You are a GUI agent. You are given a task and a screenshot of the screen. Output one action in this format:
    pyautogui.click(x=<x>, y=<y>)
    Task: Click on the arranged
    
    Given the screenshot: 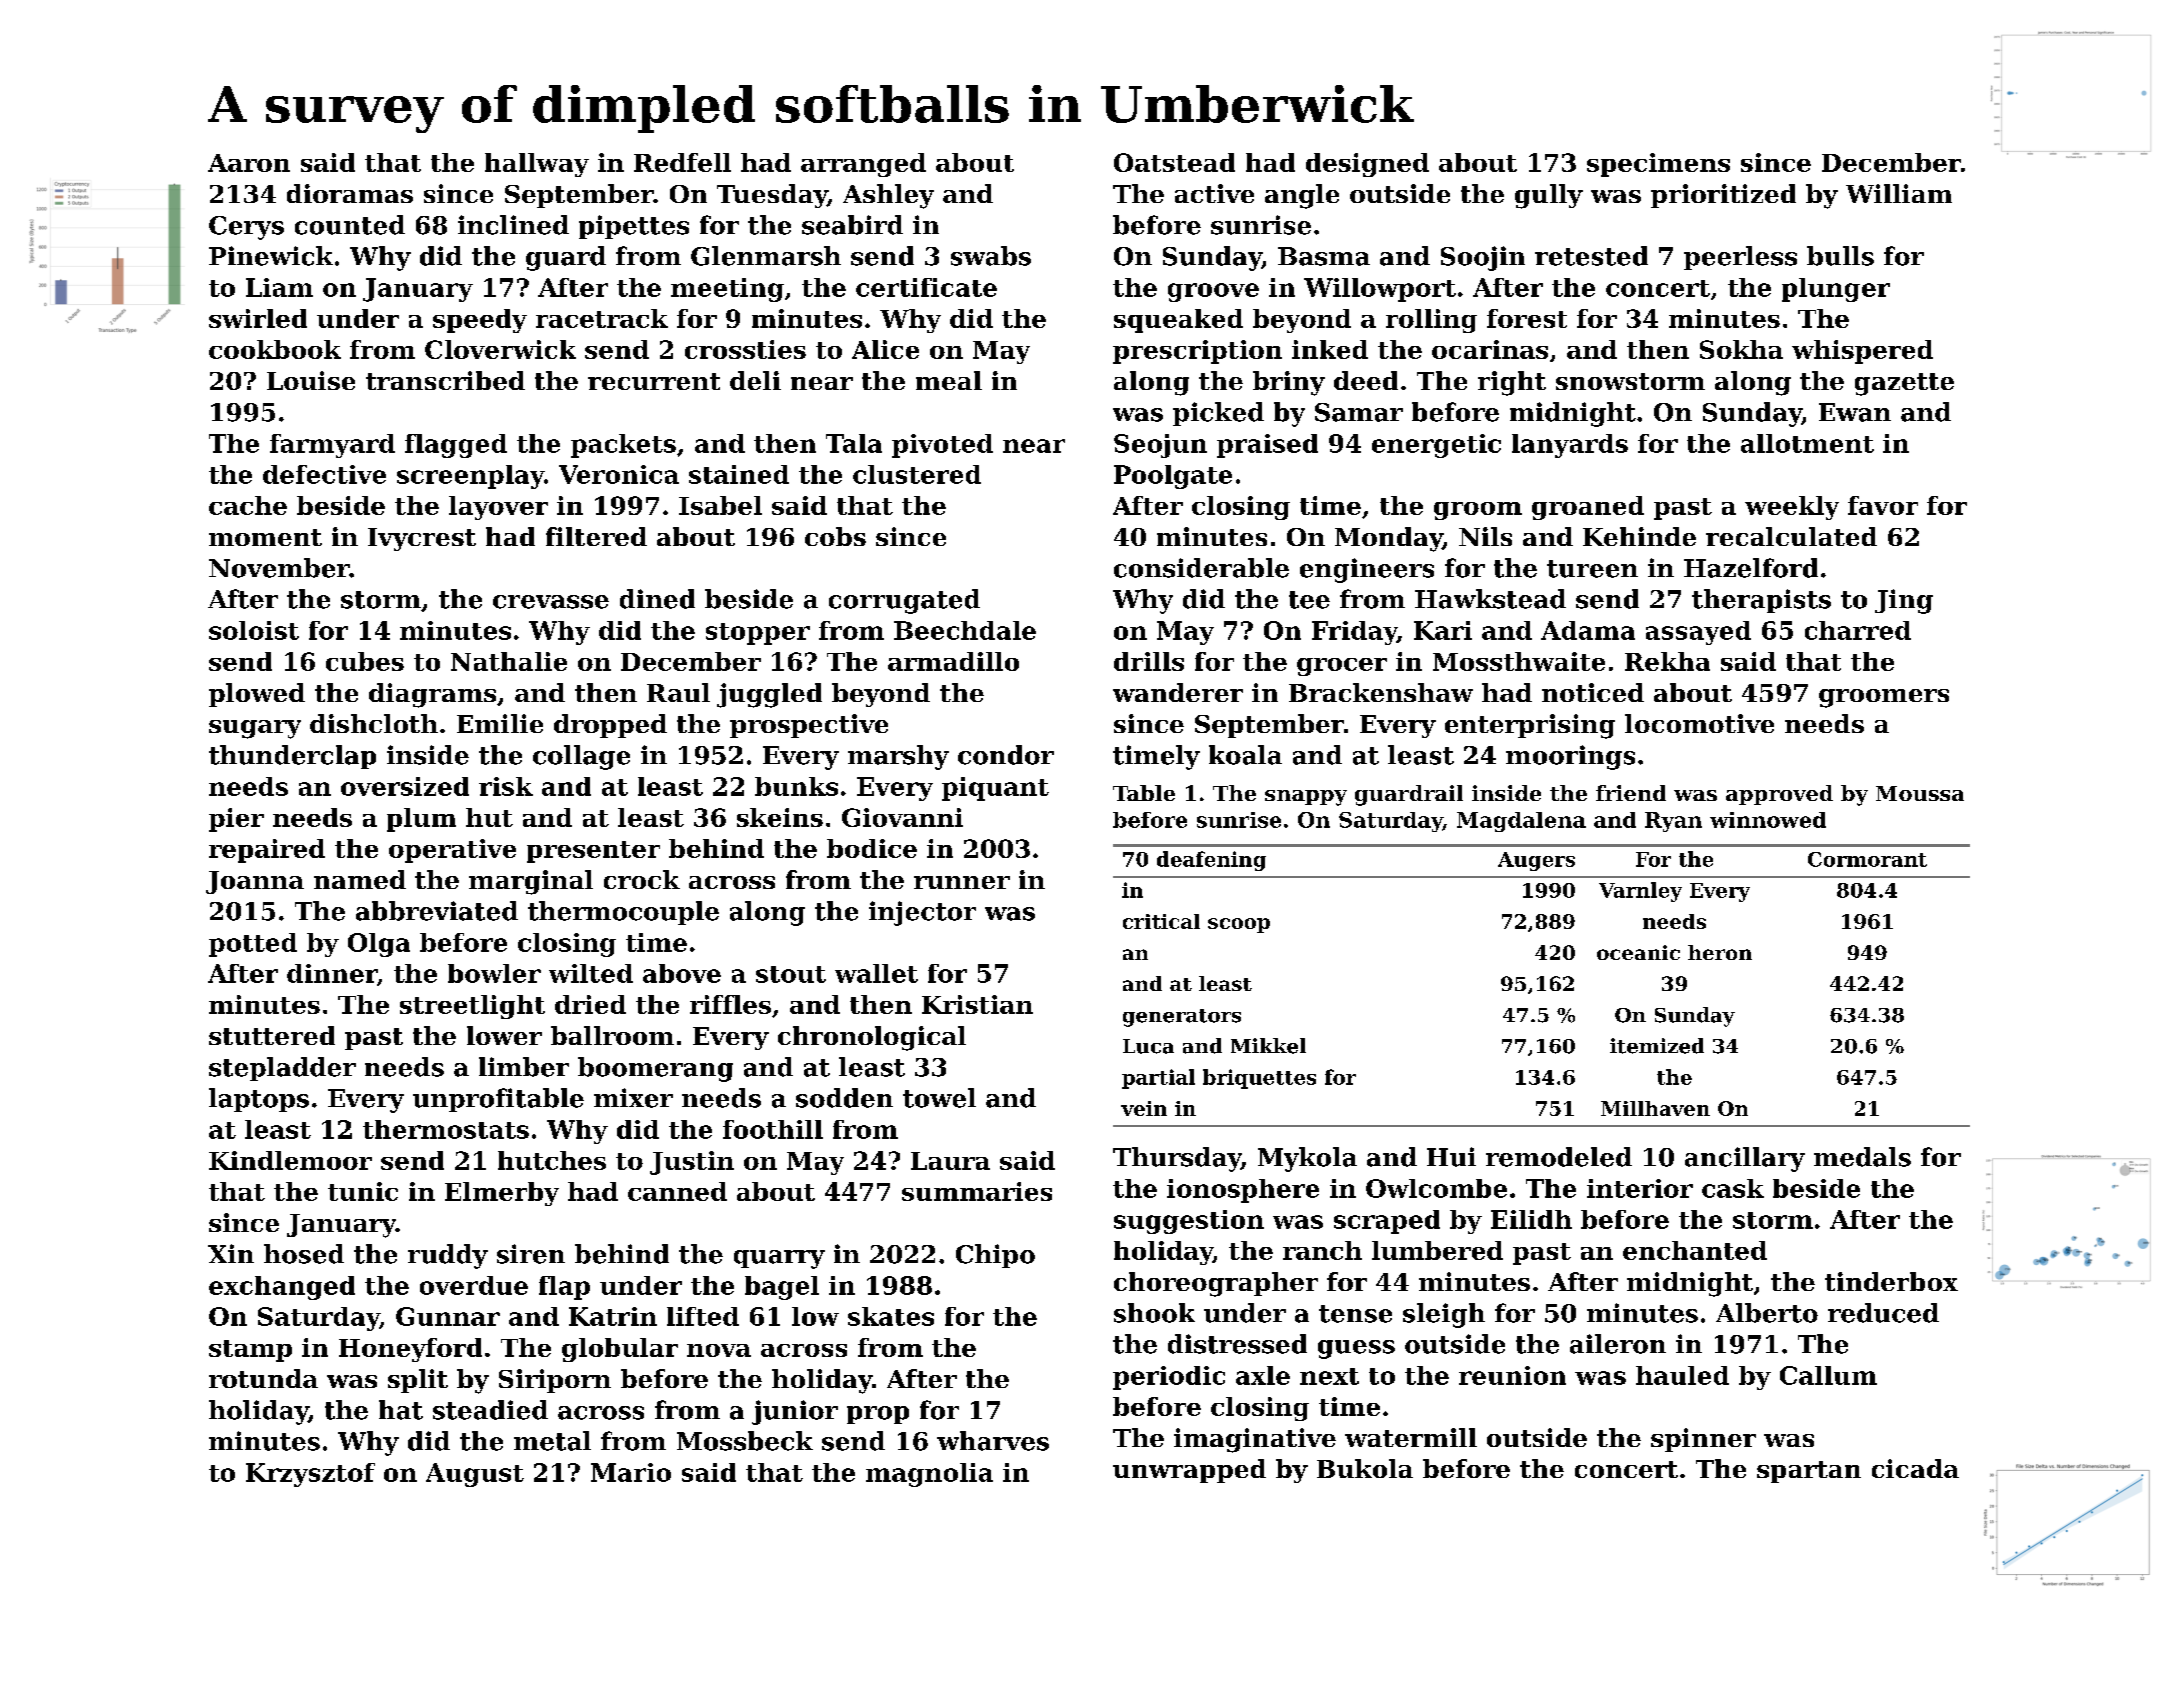 What is the action you would take?
    pyautogui.click(x=863, y=165)
